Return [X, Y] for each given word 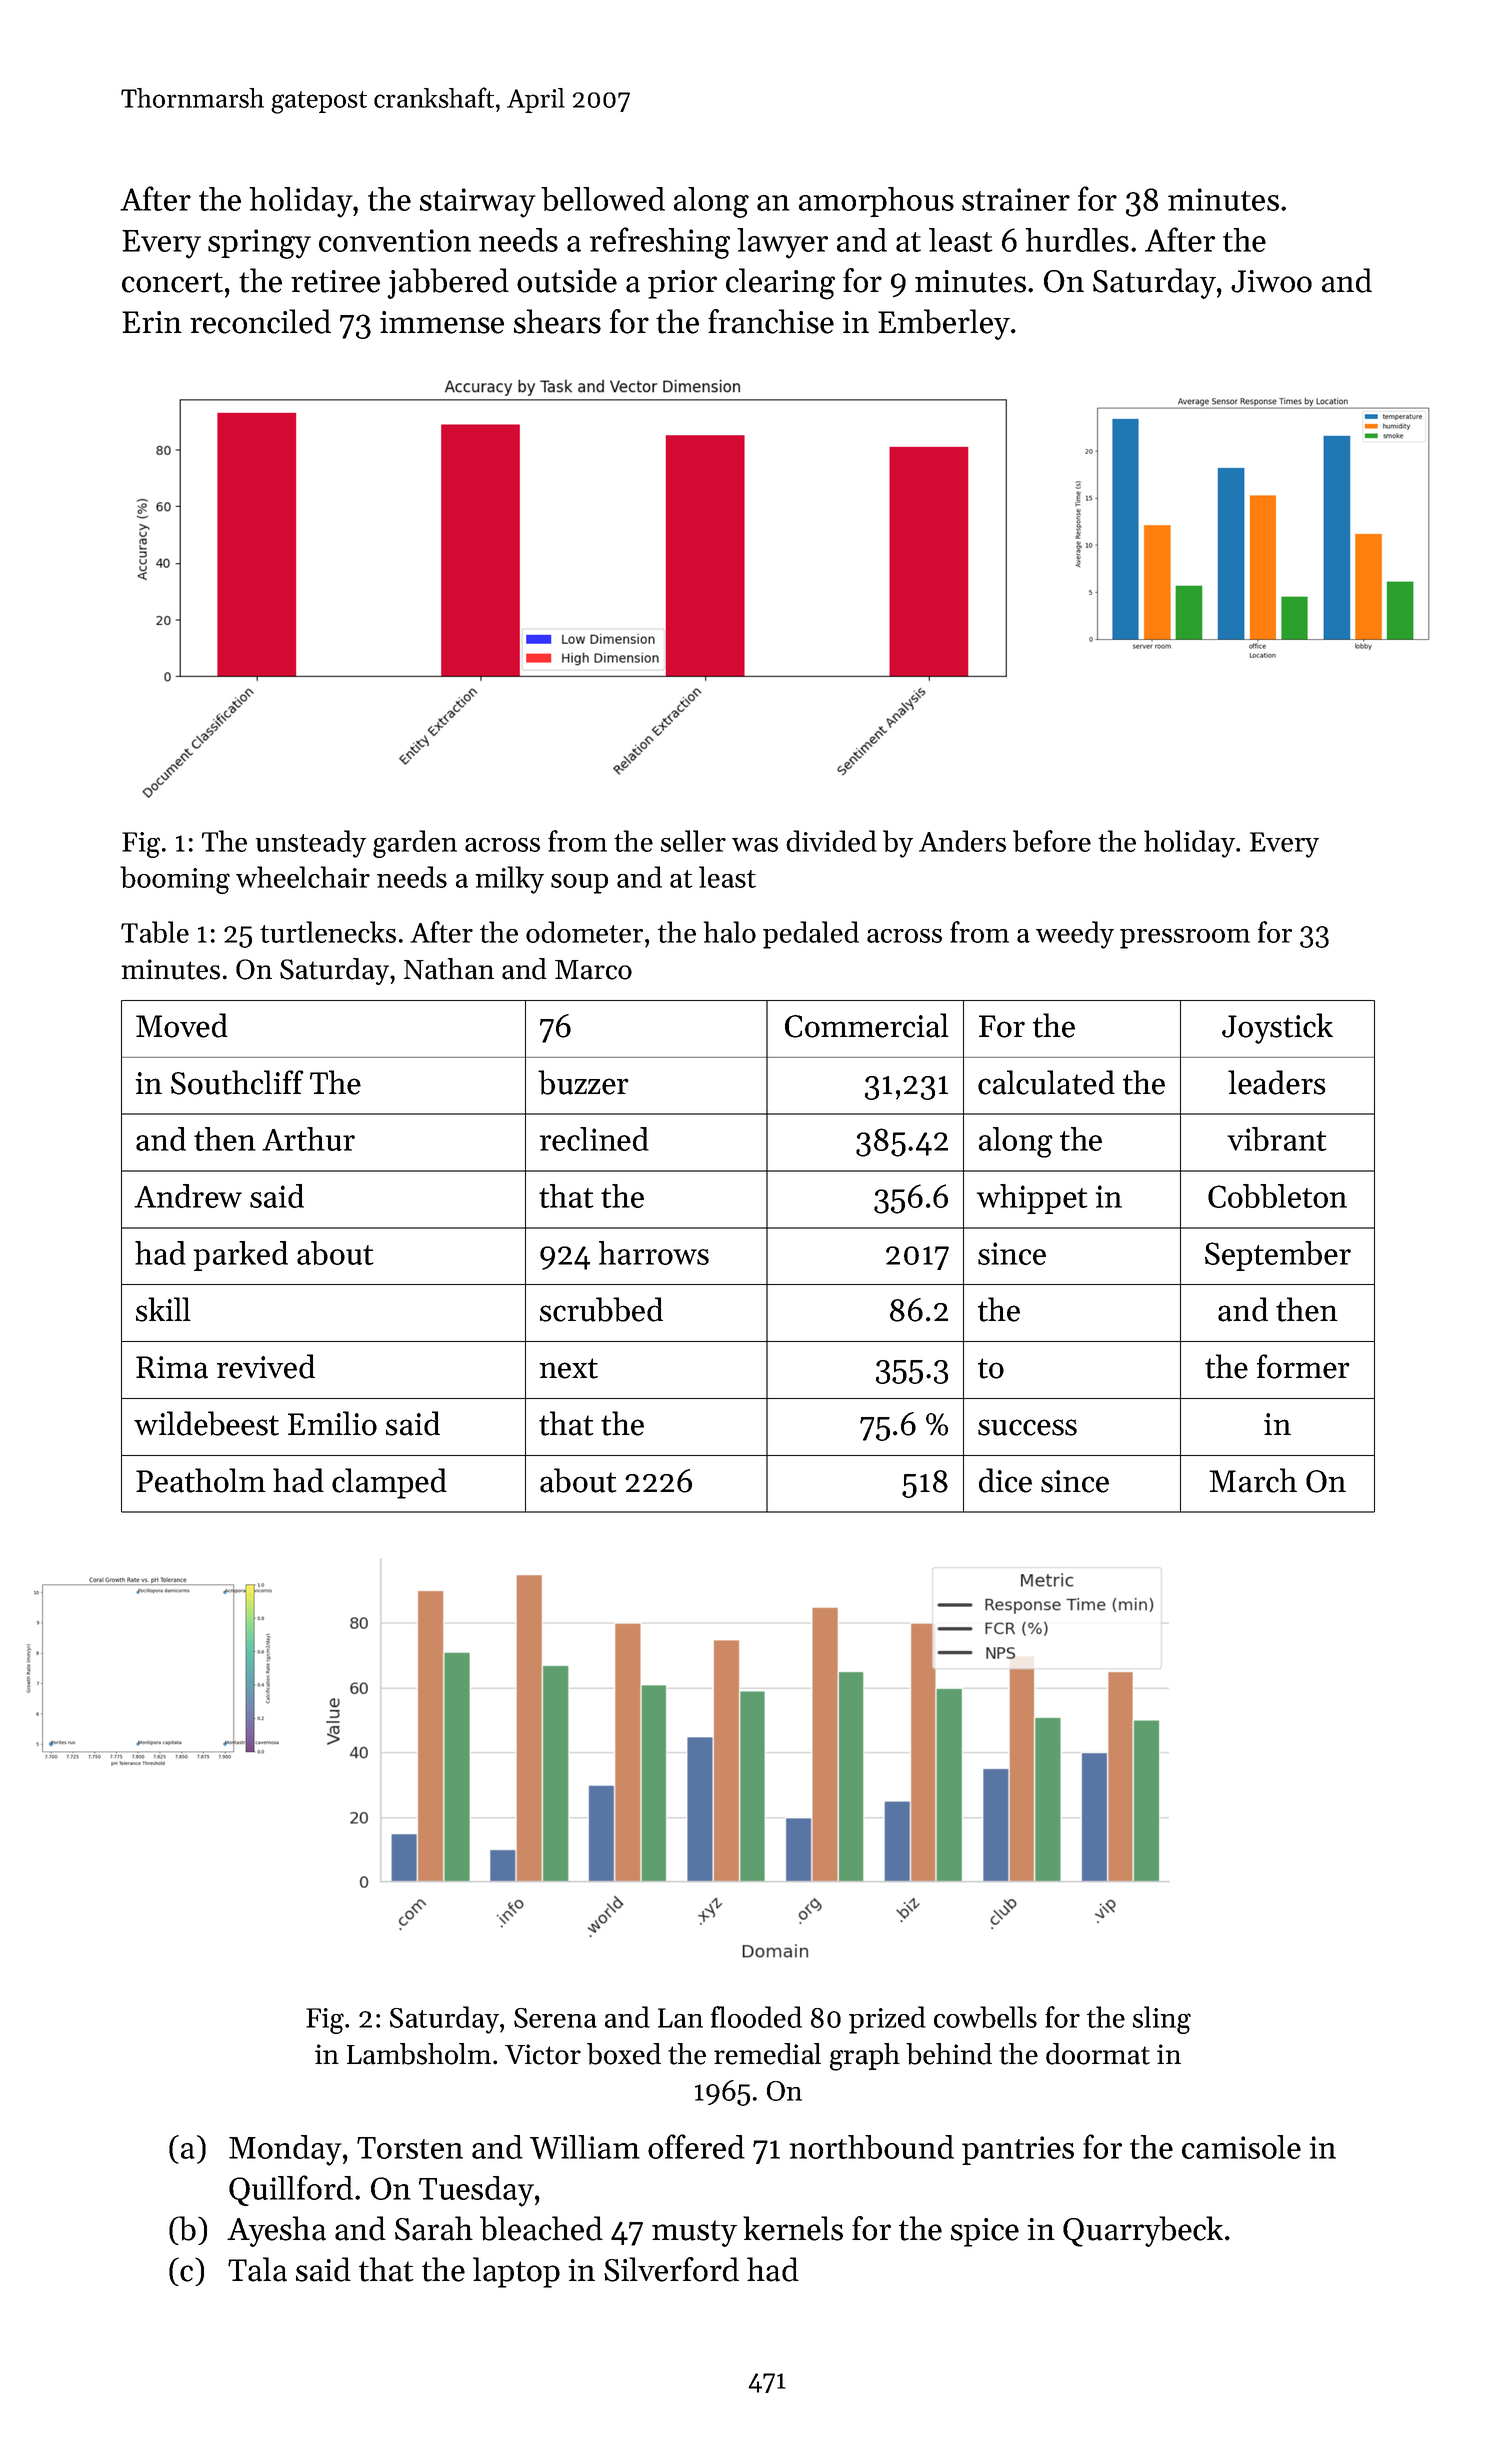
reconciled [260, 321]
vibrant [1277, 1139]
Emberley [944, 324]
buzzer [583, 1082]
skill [163, 1309]
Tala [257, 2269]
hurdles [1077, 240]
